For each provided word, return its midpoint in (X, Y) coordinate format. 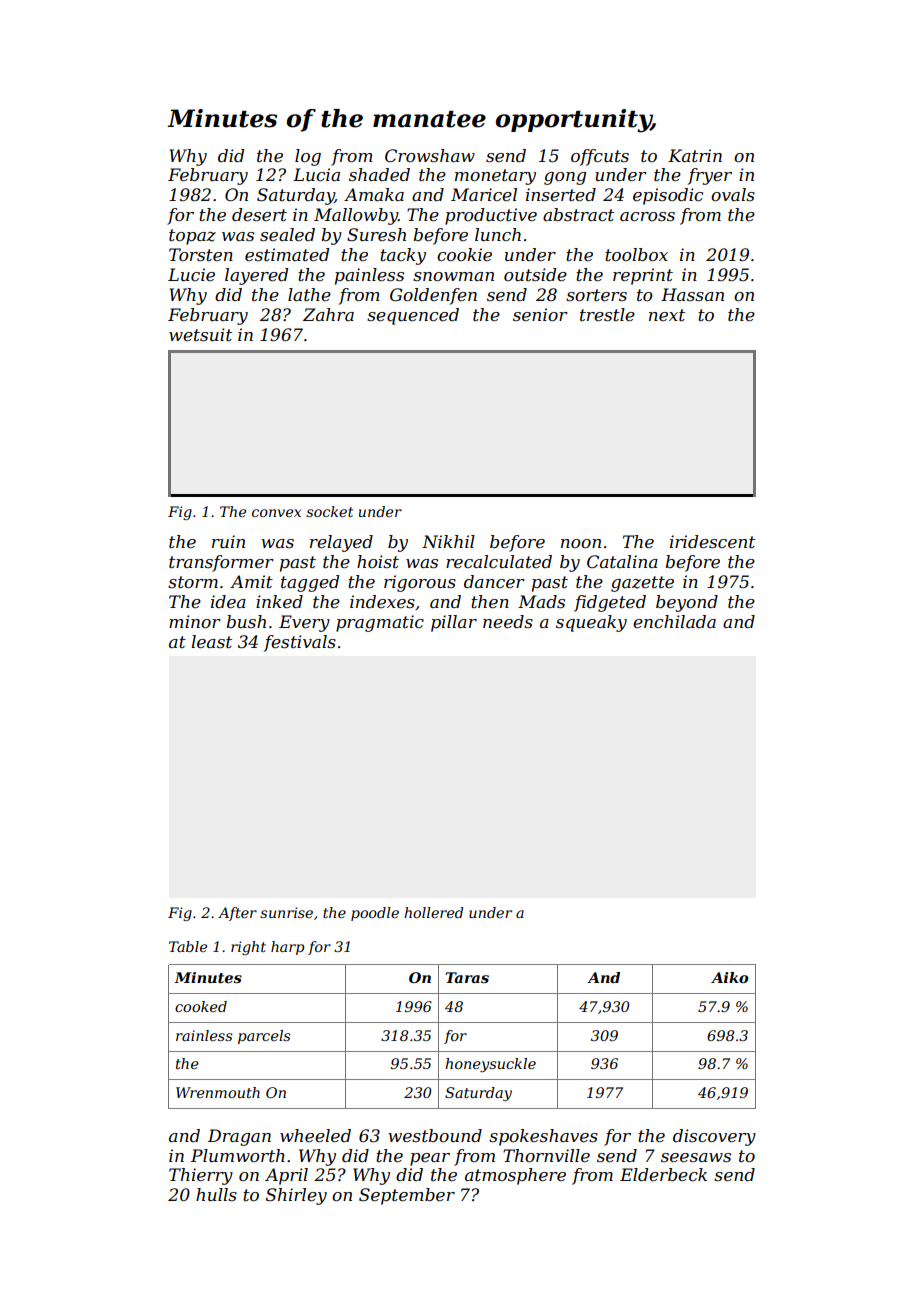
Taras (467, 977)
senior (540, 314)
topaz (192, 237)
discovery (714, 1137)
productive (491, 216)
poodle (375, 914)
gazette (642, 584)
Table (188, 946)
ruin (228, 541)
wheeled (315, 1135)
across (647, 216)
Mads (541, 601)
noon (581, 543)
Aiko (730, 977)
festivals (300, 643)
